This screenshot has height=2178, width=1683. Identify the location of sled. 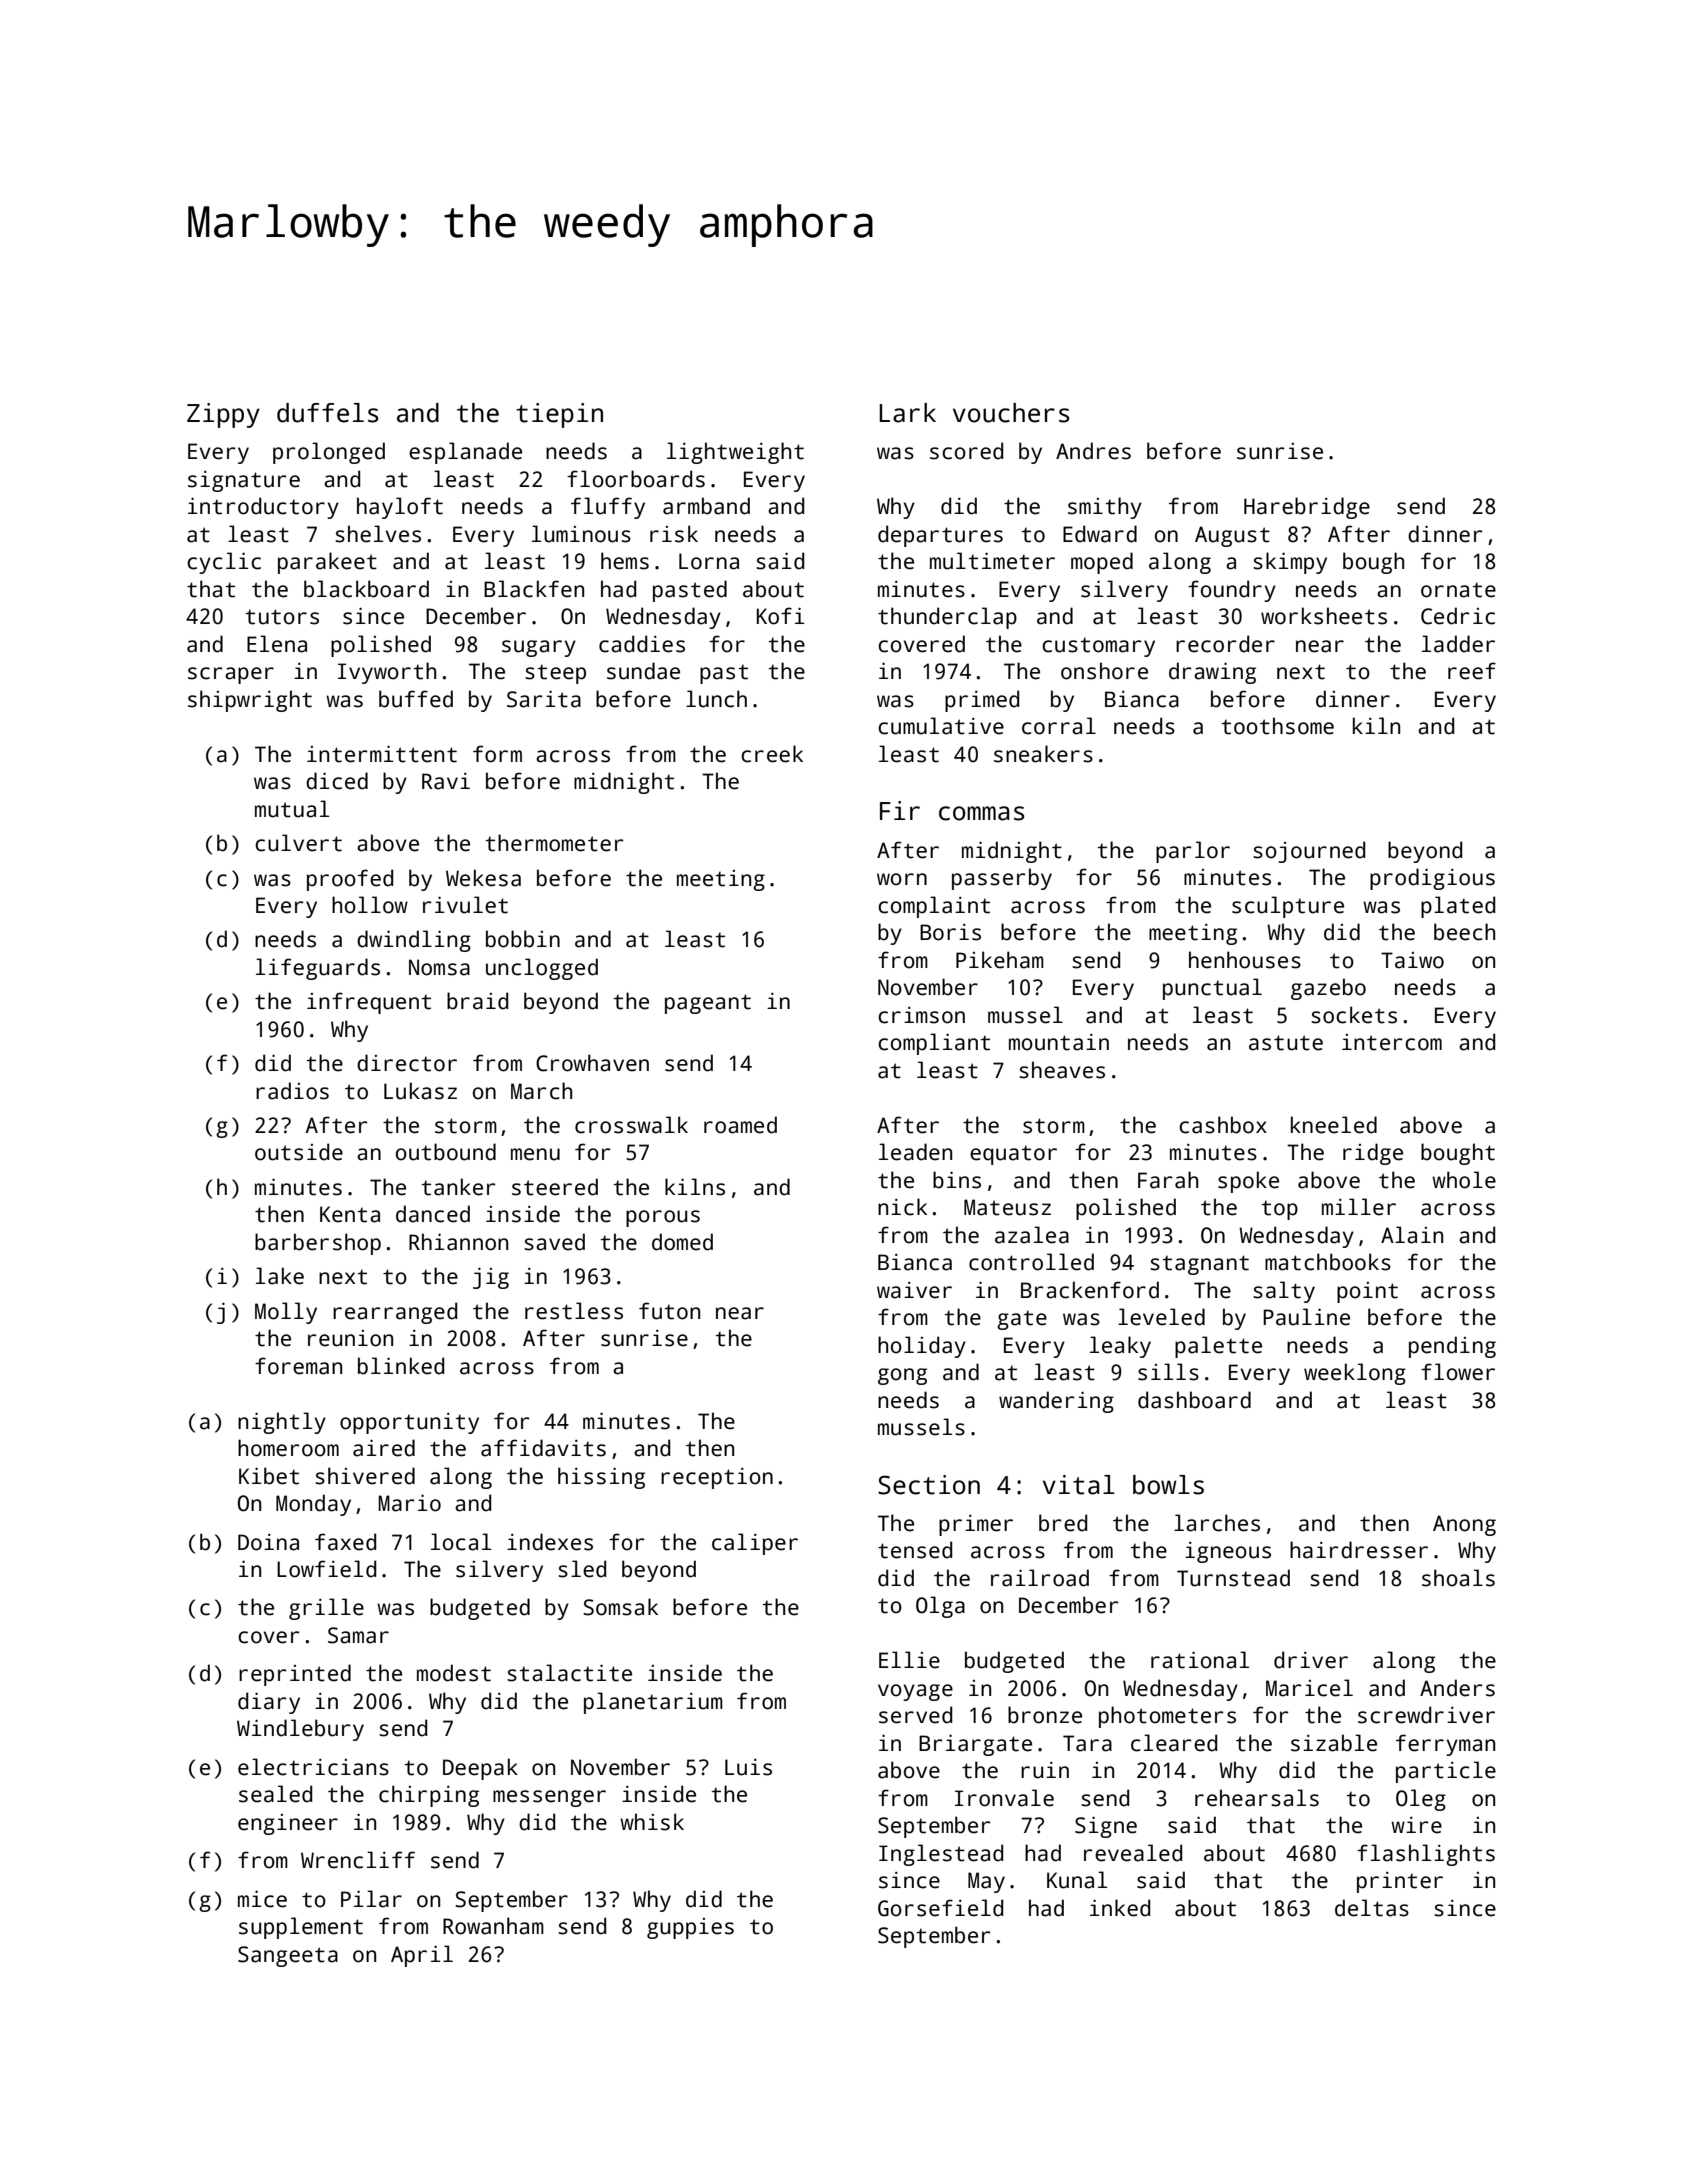
(582, 1569).
